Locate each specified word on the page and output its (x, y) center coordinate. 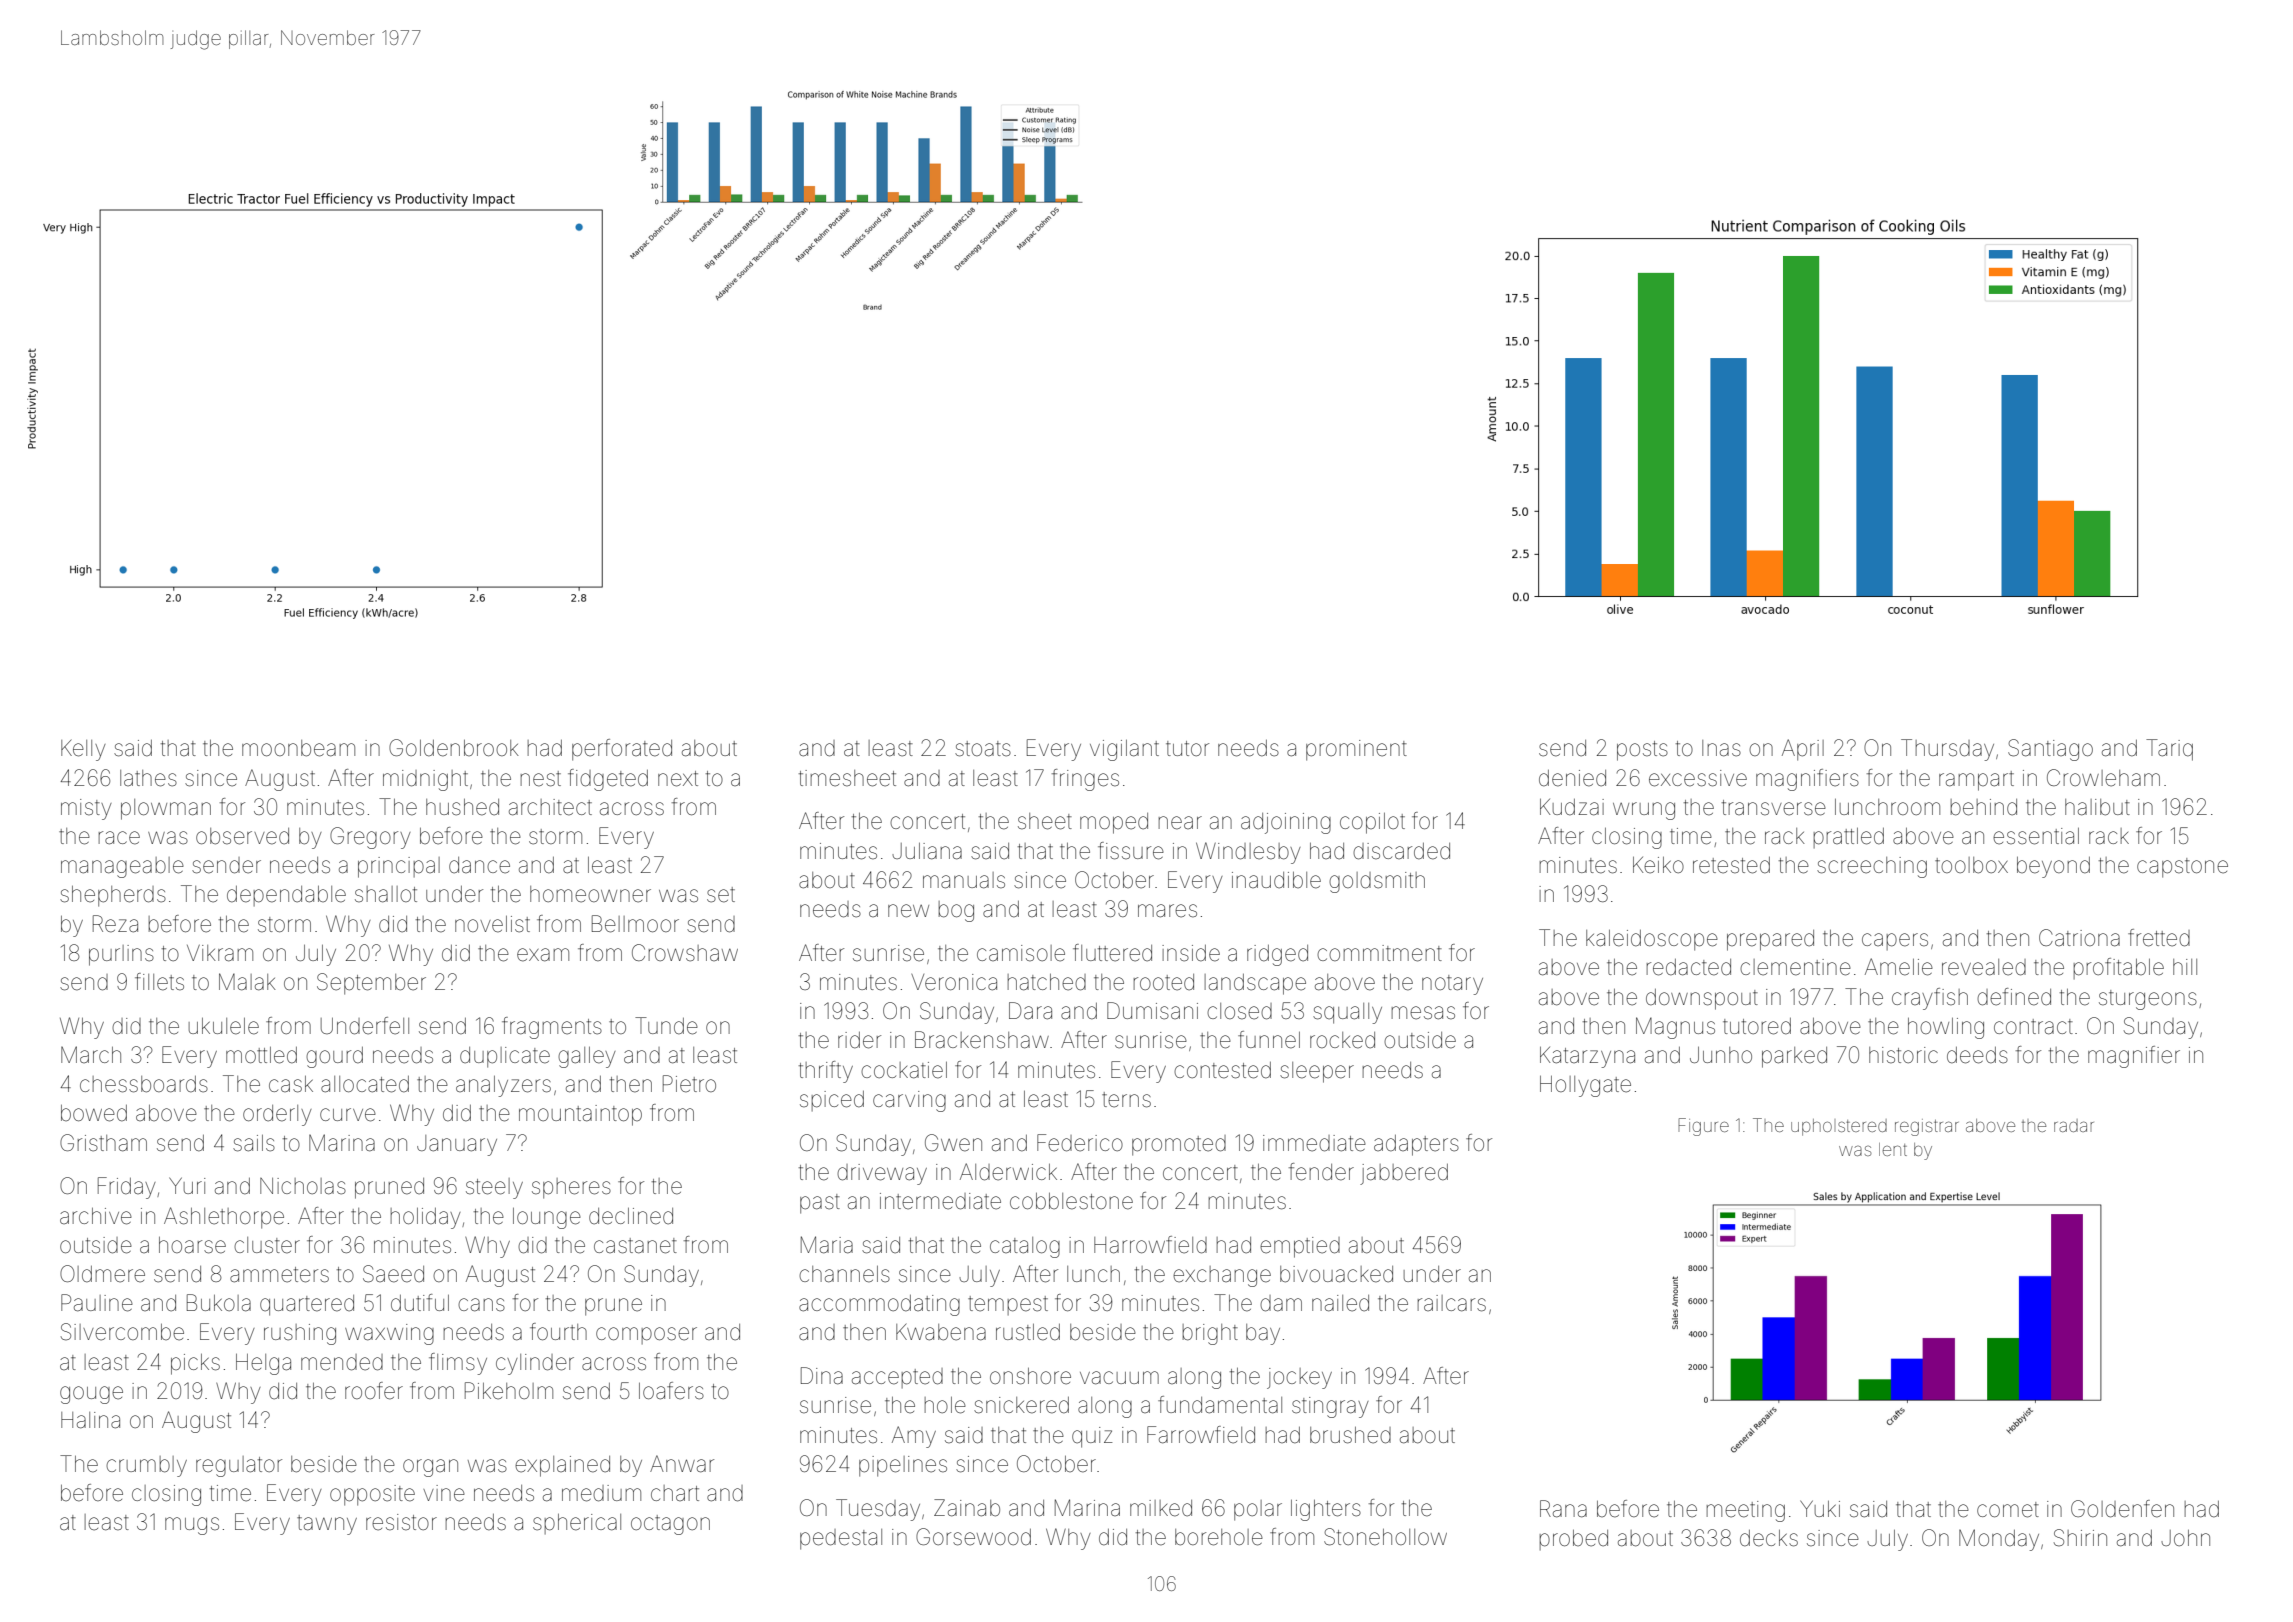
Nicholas (303, 1186)
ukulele (224, 1026)
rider (859, 1040)
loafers (671, 1391)
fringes (1085, 780)
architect (550, 807)
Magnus (1675, 1028)
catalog (1025, 1247)
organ (430, 1468)
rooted (1164, 982)
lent (1893, 1149)
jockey (1299, 1378)
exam (543, 955)
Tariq (2169, 750)
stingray (1330, 1407)
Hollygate (1585, 1086)
